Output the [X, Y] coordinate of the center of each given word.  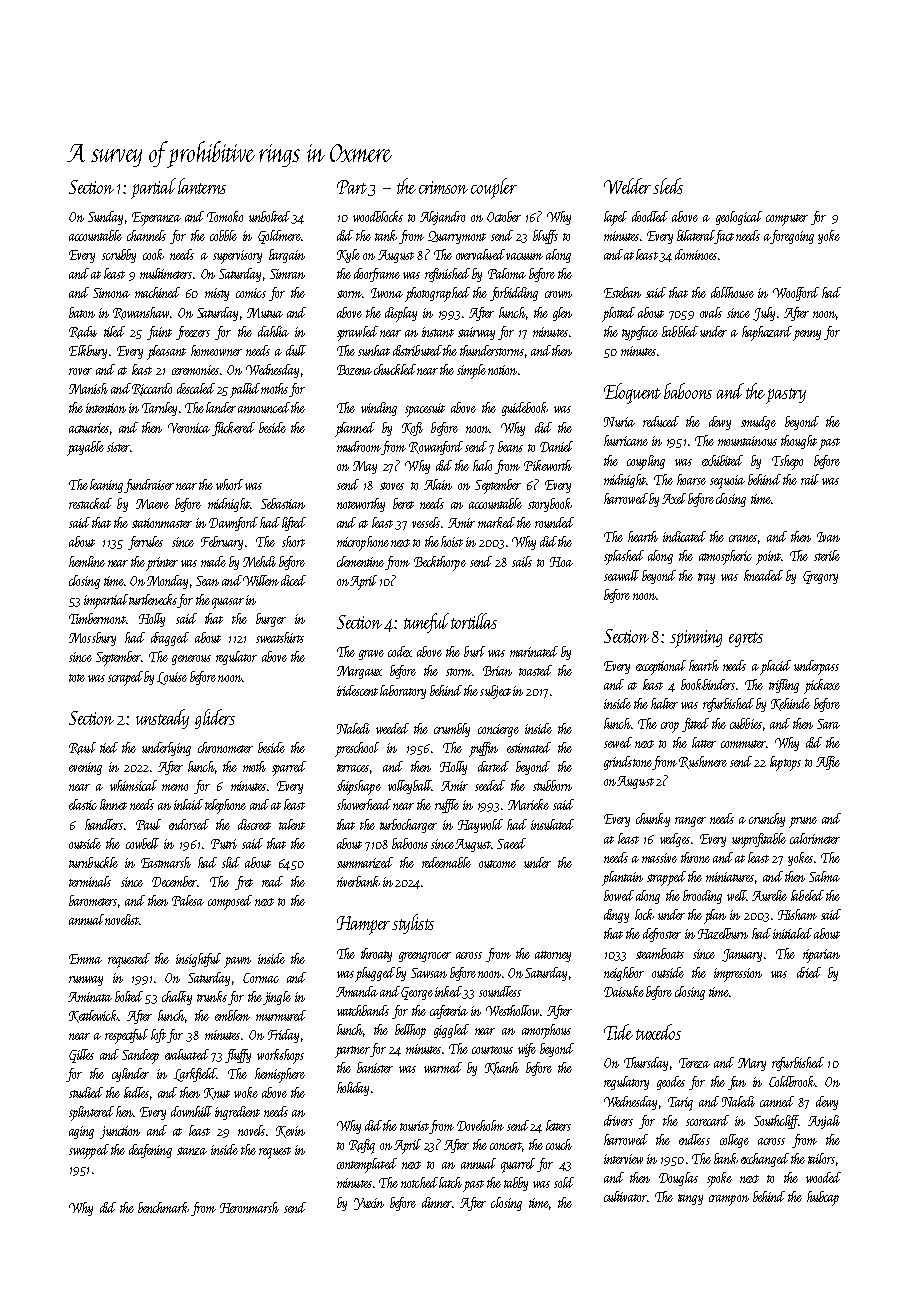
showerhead [364, 804]
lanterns [202, 186]
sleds [668, 186]
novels [251, 1130]
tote [77, 678]
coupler [494, 188]
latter [704, 742]
